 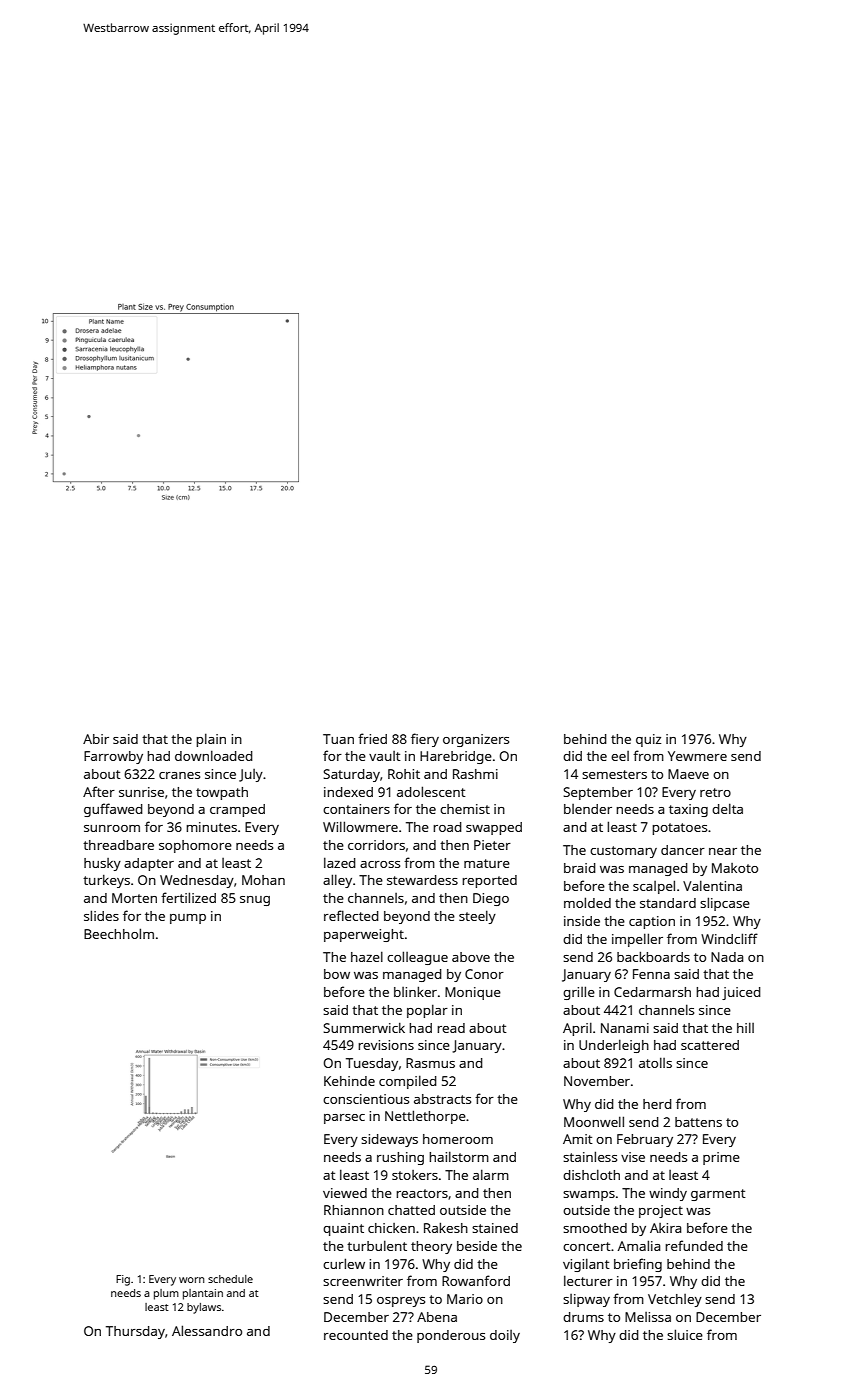 I want to click on fiery, so click(x=425, y=740).
